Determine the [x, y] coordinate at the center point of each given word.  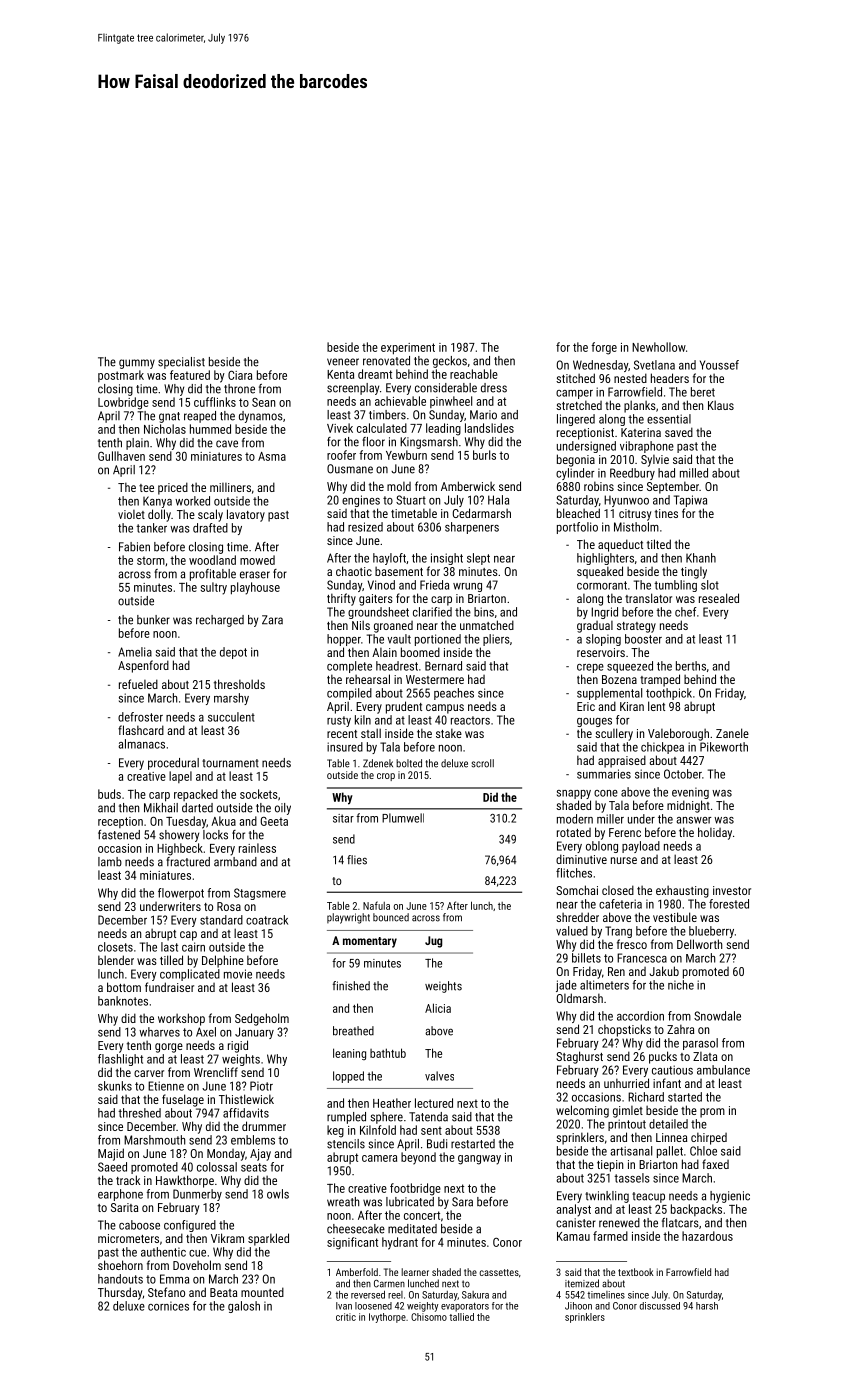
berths [691, 666]
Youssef [719, 365]
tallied [461, 1317]
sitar [343, 818]
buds [109, 794]
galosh [244, 1307]
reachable [474, 374]
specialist [181, 363]
